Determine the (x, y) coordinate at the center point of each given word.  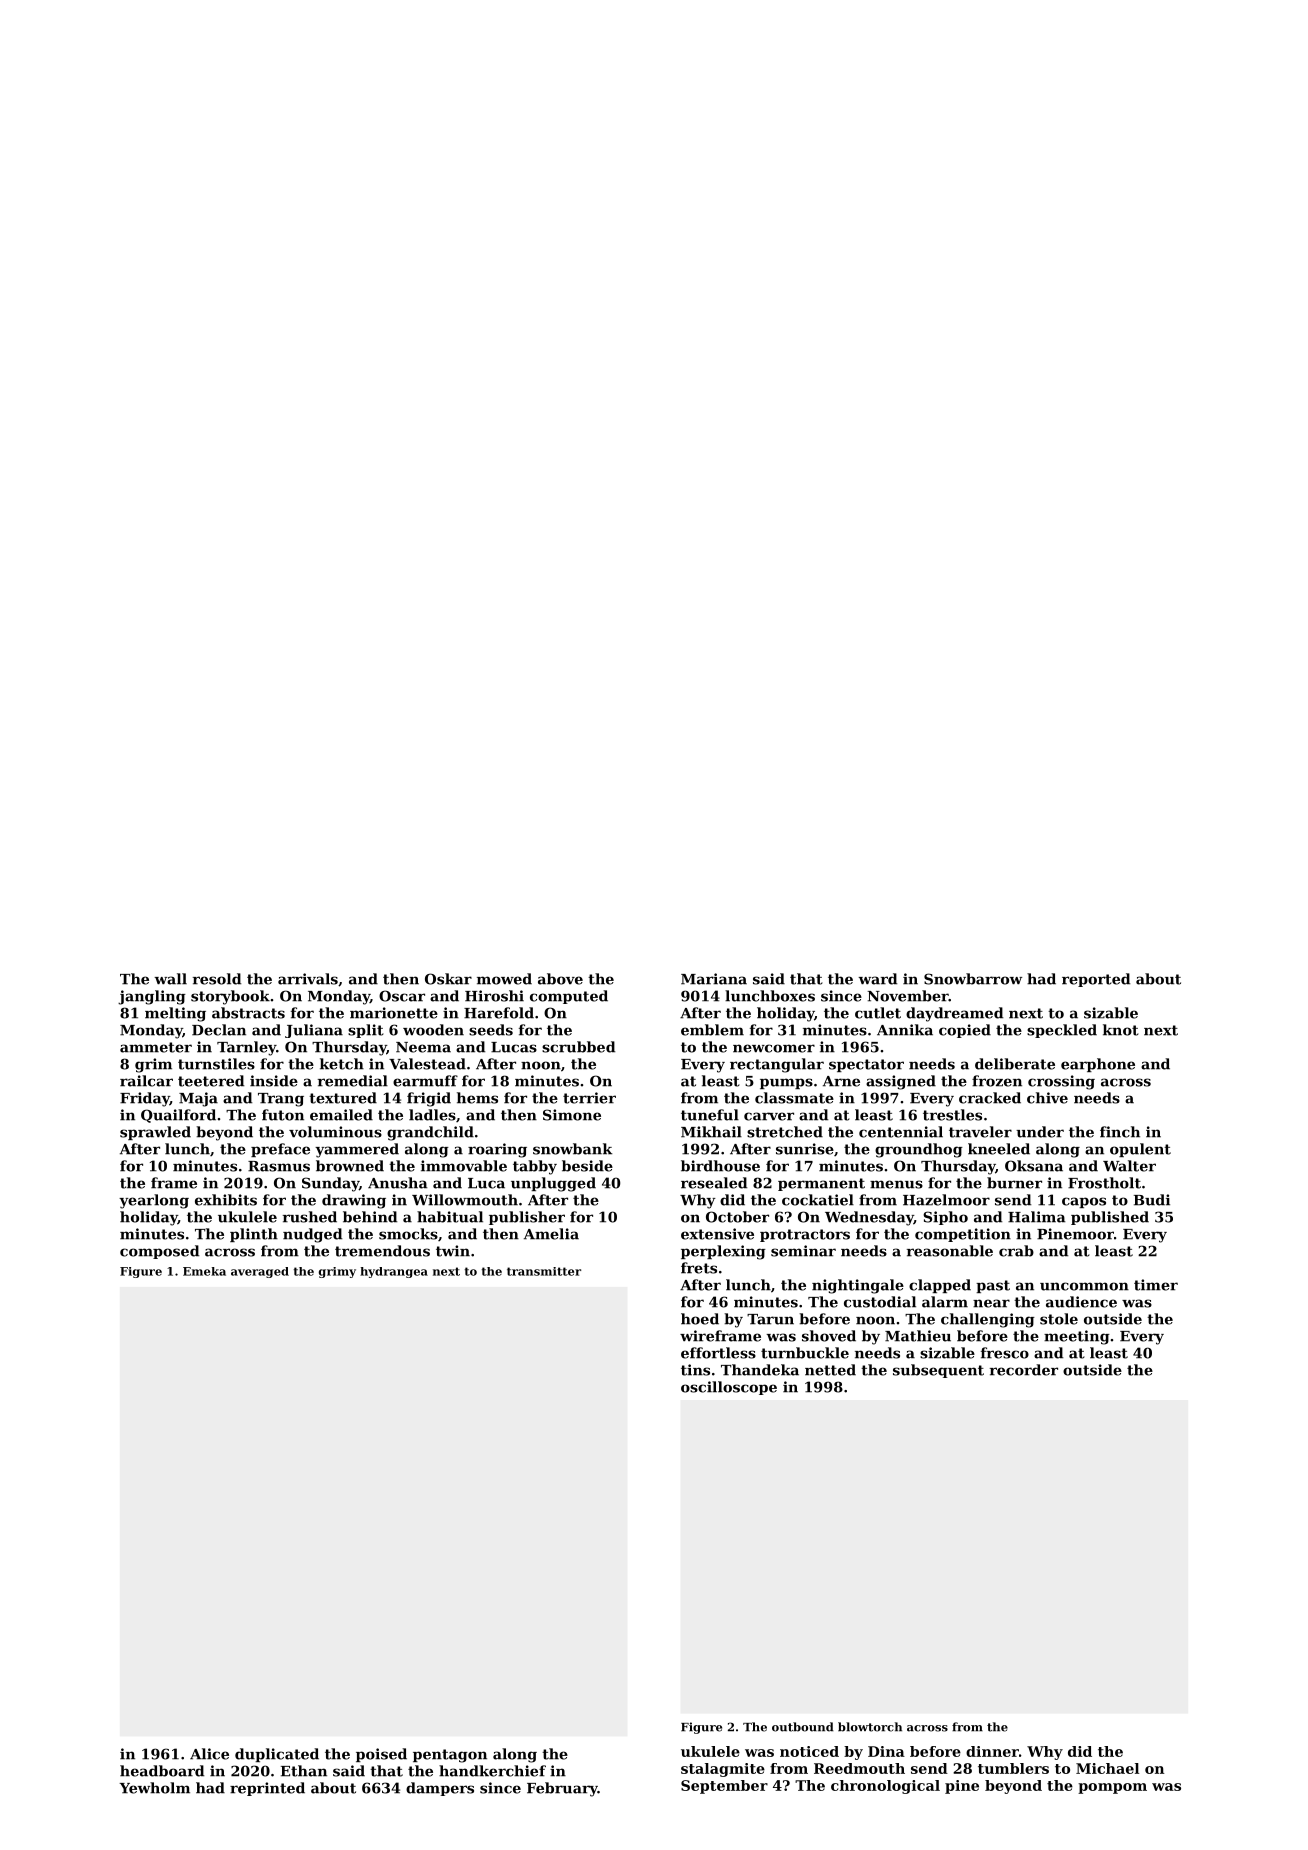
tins (695, 1370)
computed (569, 997)
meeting (1077, 1337)
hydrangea (394, 1272)
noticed (809, 1751)
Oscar (402, 996)
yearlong (154, 1201)
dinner (992, 1751)
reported (1096, 980)
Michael (1107, 1768)
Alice (209, 1754)
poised (381, 1755)
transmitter (544, 1271)
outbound (803, 1727)
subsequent (938, 1371)
